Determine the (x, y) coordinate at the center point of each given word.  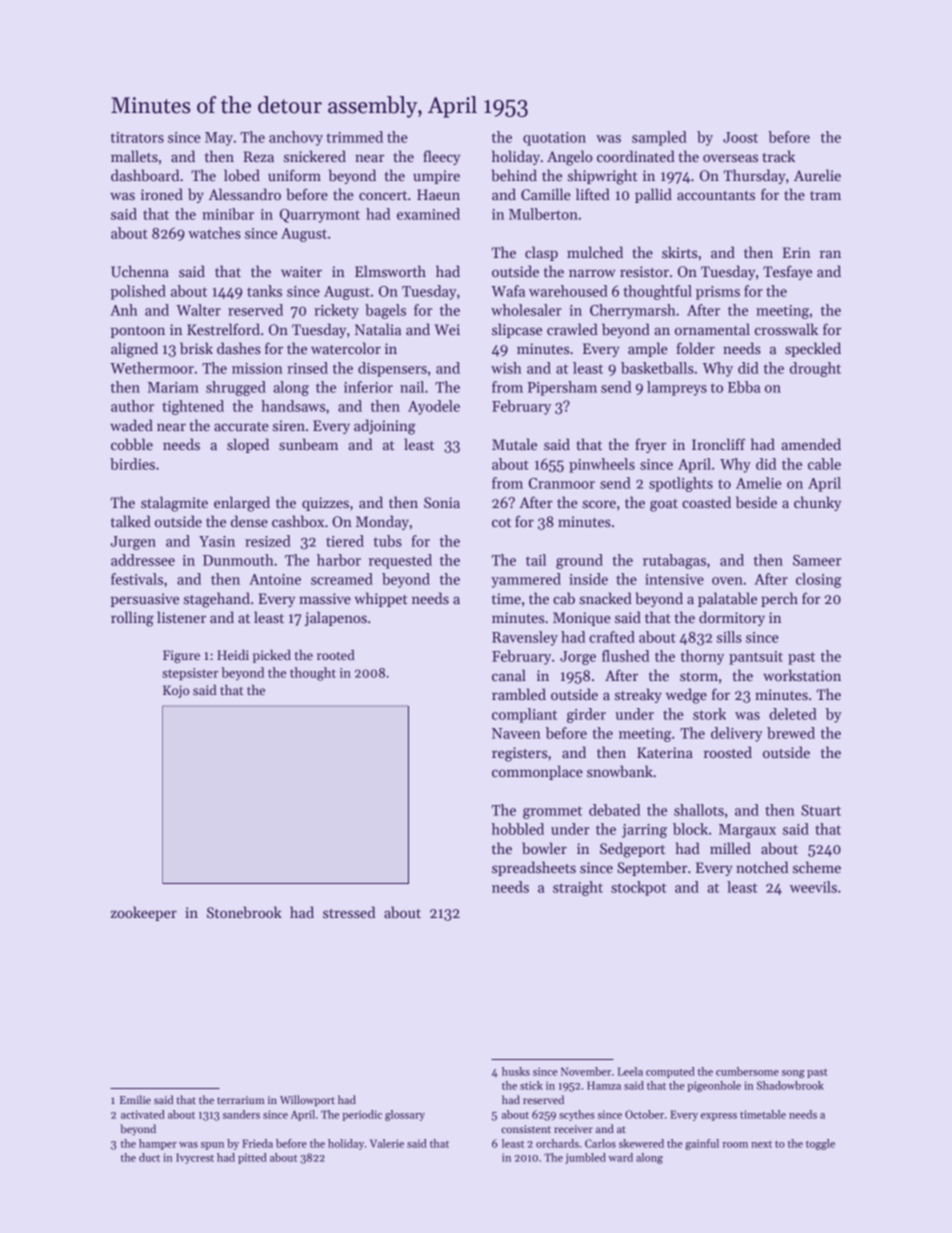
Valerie (387, 1143)
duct (149, 1157)
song (793, 1074)
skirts (679, 252)
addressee (143, 560)
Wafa (508, 291)
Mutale (514, 444)
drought (815, 369)
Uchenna (140, 271)
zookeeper (144, 913)
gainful (702, 1144)
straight (578, 888)
